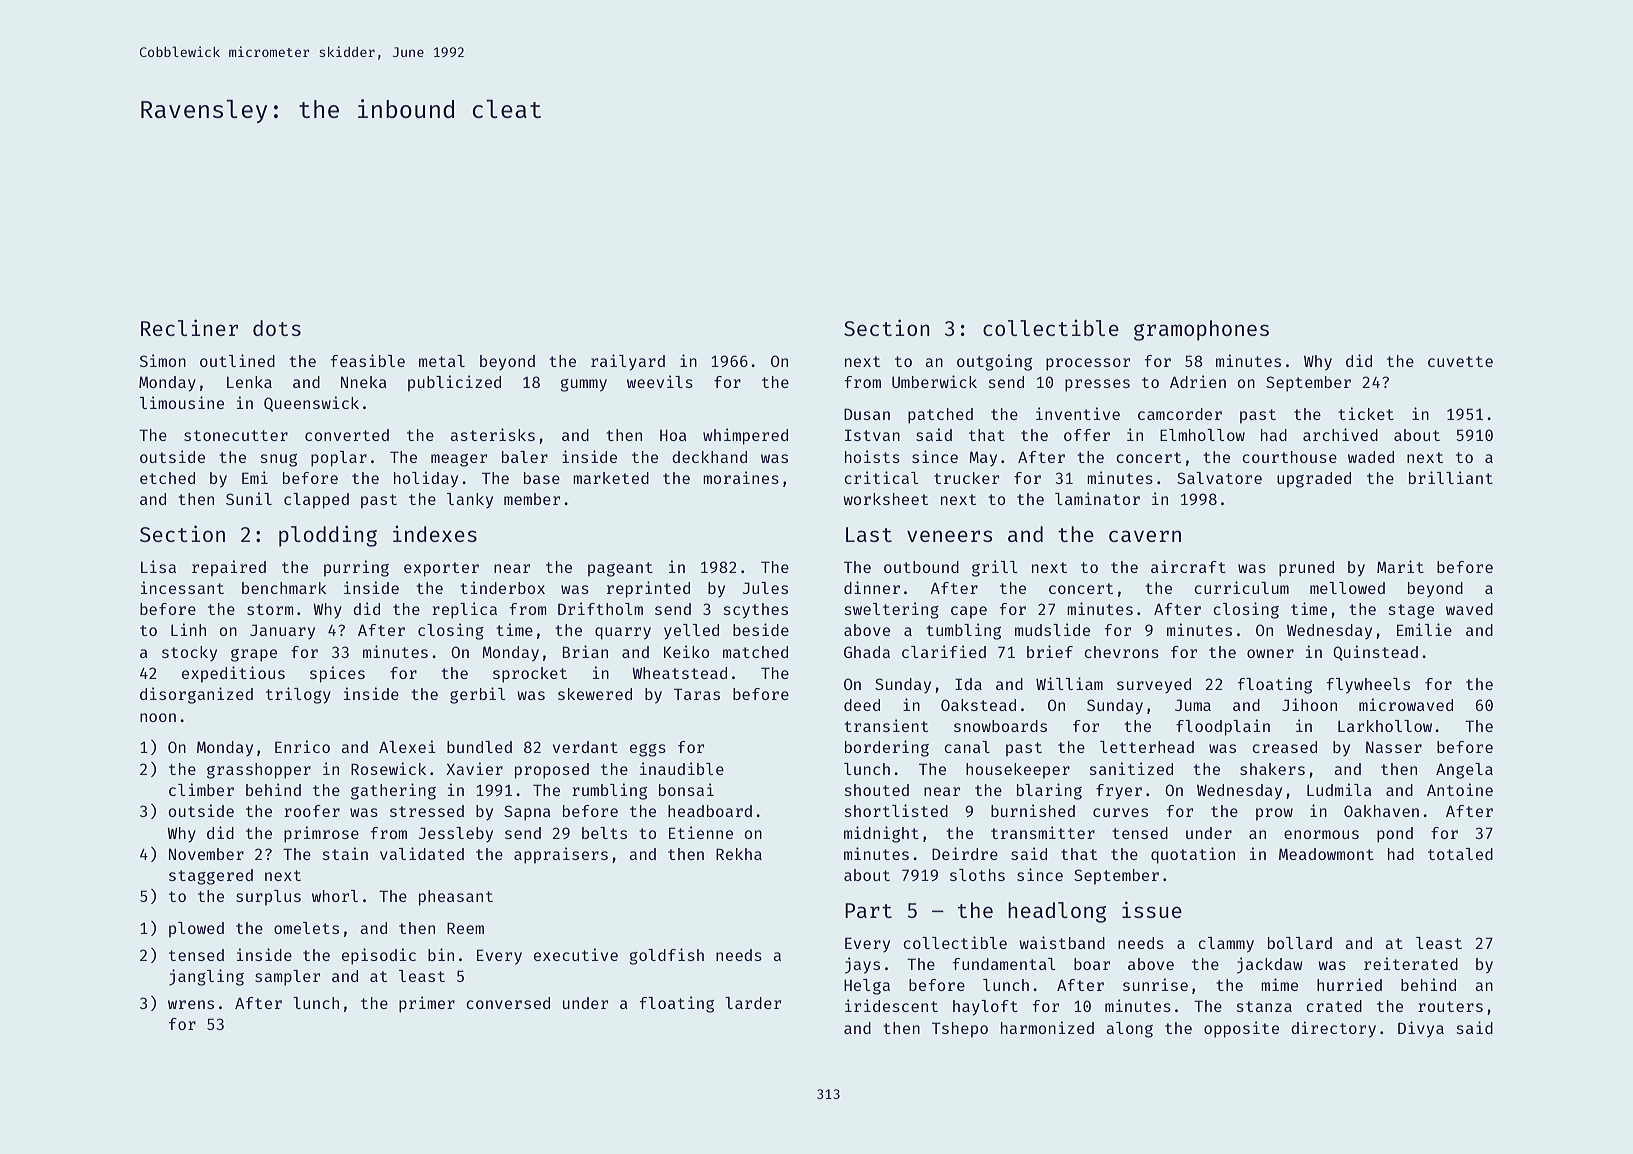  What do you see at coordinates (426, 479) in the screenshot?
I see `holiday` at bounding box center [426, 479].
